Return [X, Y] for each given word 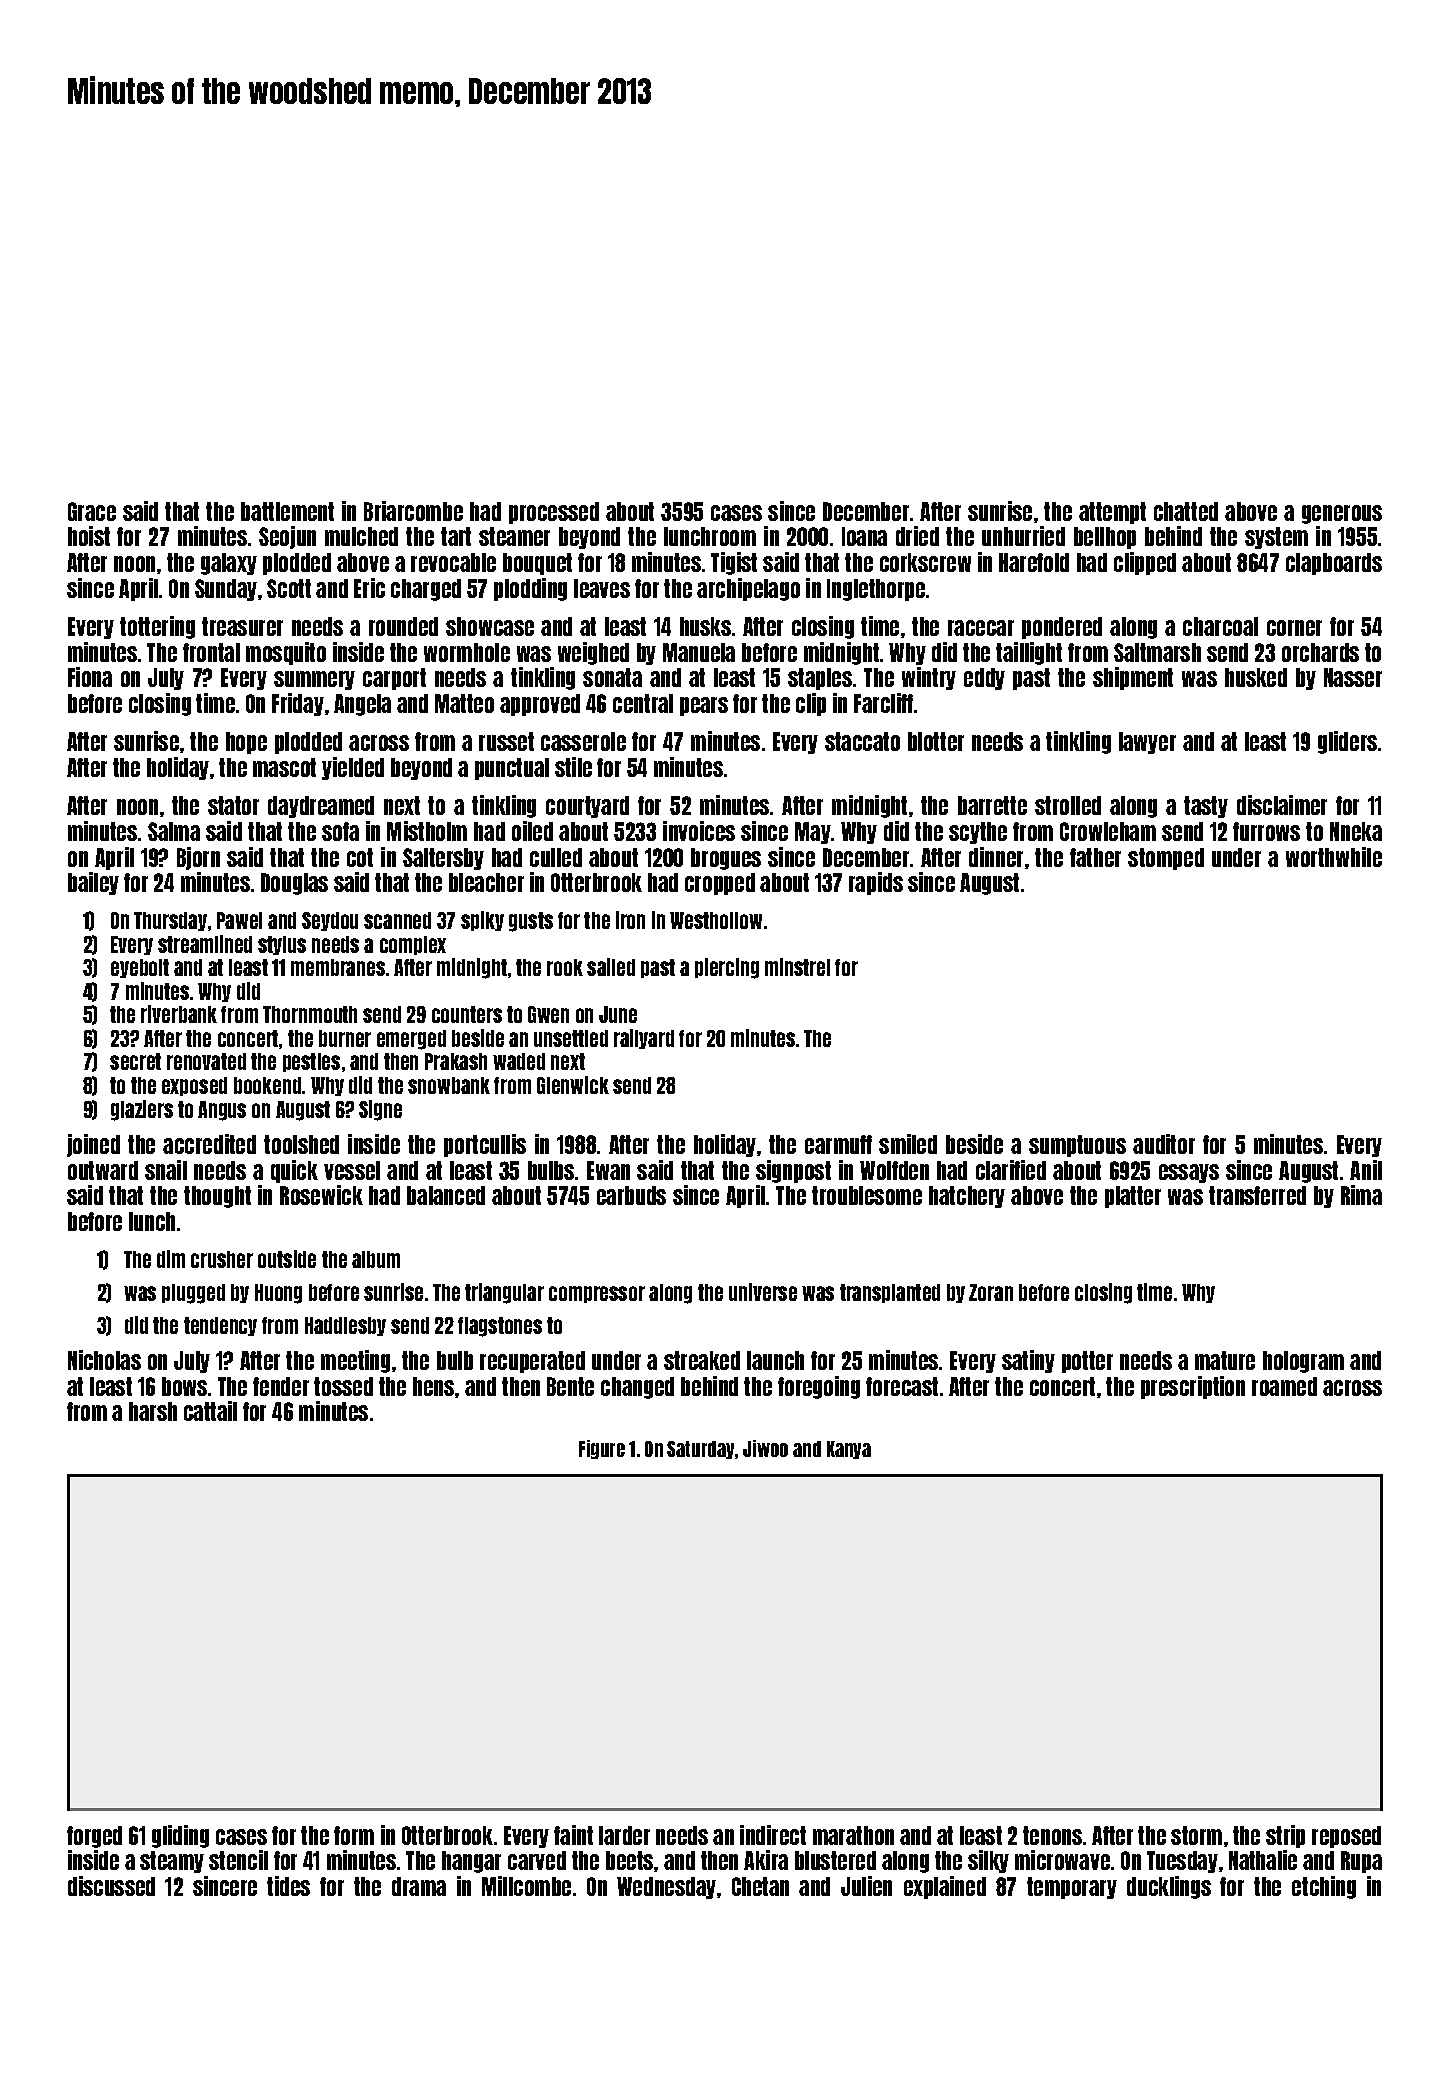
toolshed [301, 1144]
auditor [1164, 1144]
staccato [862, 741]
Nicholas [104, 1360]
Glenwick [573, 1085]
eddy [984, 679]
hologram [1303, 1362]
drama [419, 1886]
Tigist [734, 563]
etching [1324, 1887]
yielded [353, 768]
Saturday [700, 1450]
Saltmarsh [1157, 652]
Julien [866, 1886]
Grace [92, 511]
